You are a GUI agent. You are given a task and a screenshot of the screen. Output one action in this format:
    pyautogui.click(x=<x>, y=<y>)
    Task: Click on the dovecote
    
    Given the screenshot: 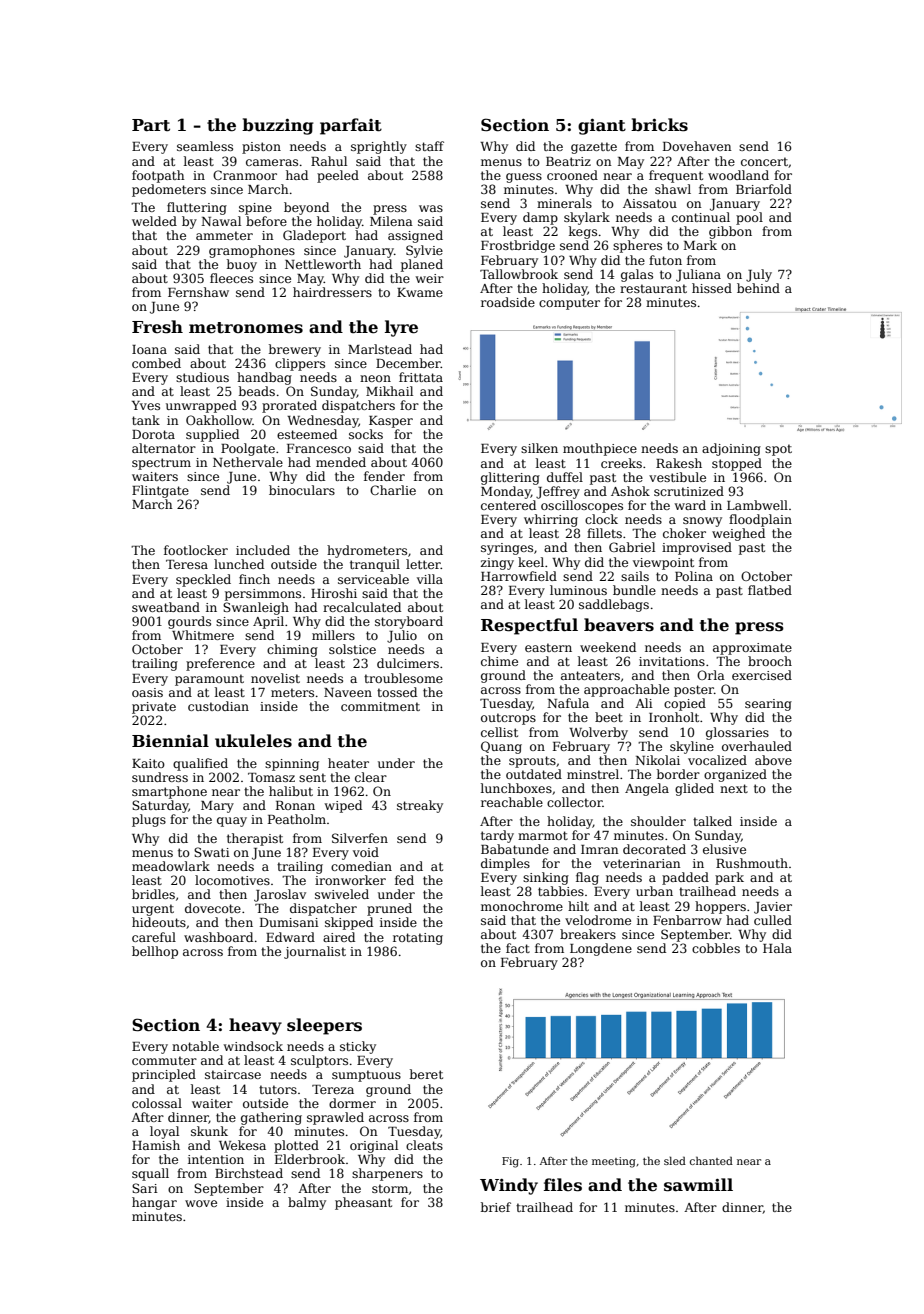 What is the action you would take?
    pyautogui.click(x=213, y=908)
